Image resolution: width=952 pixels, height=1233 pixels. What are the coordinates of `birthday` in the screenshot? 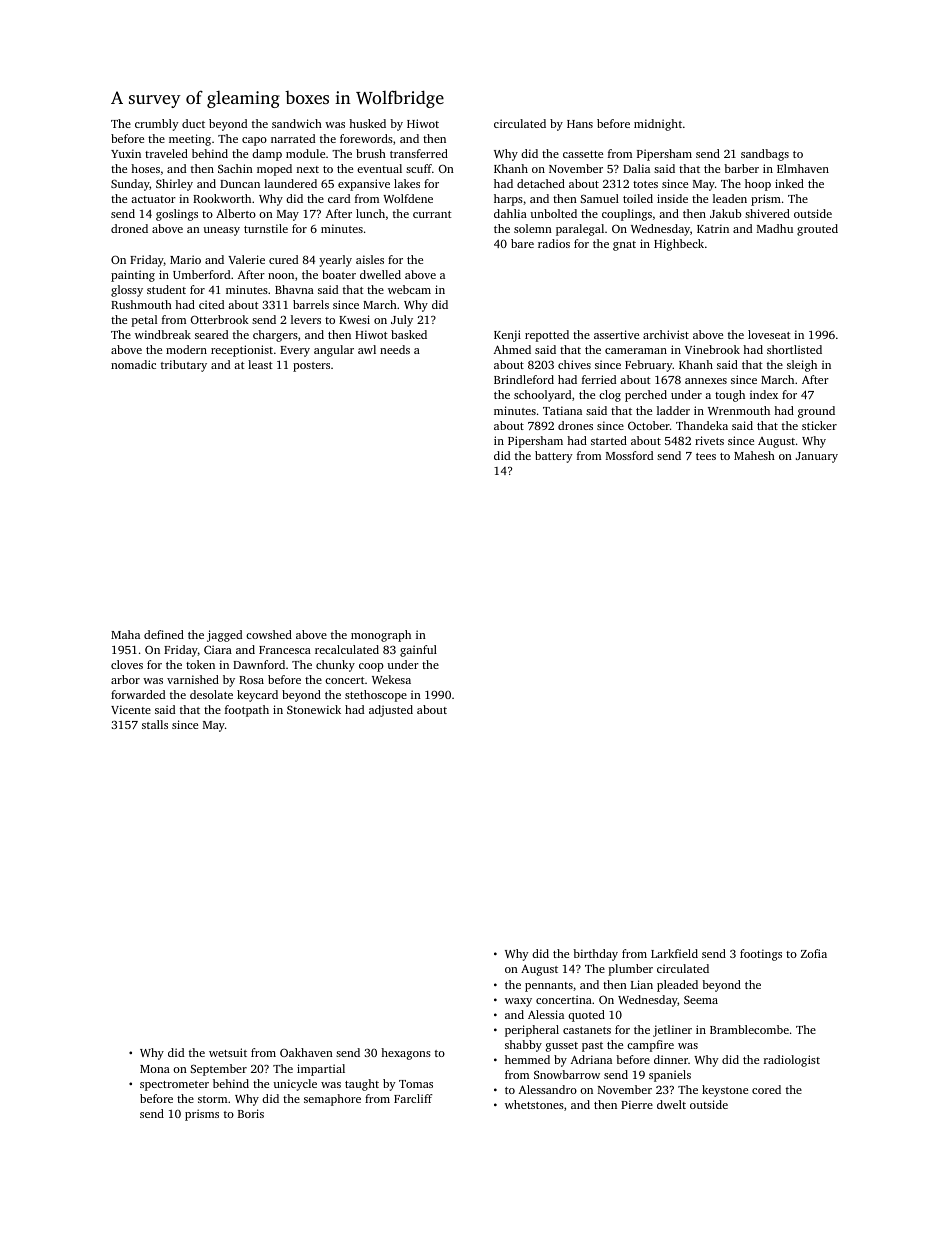 It's located at (595, 955).
